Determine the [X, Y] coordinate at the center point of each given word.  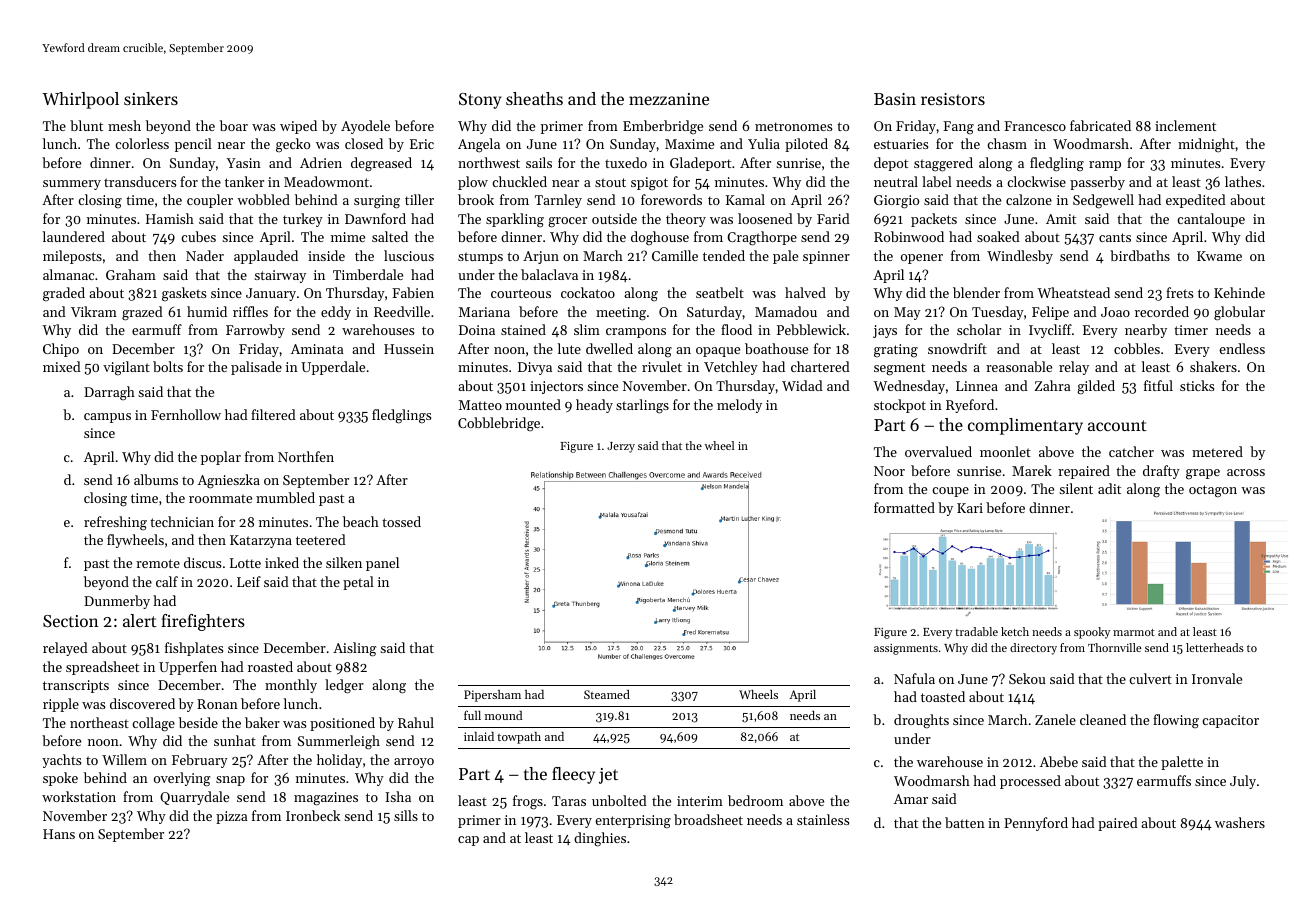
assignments [906, 649]
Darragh [109, 393]
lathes [1243, 181]
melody [739, 406]
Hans [59, 834]
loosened [765, 218]
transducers [140, 181]
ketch [1015, 631]
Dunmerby [117, 602]
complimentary [1025, 426]
